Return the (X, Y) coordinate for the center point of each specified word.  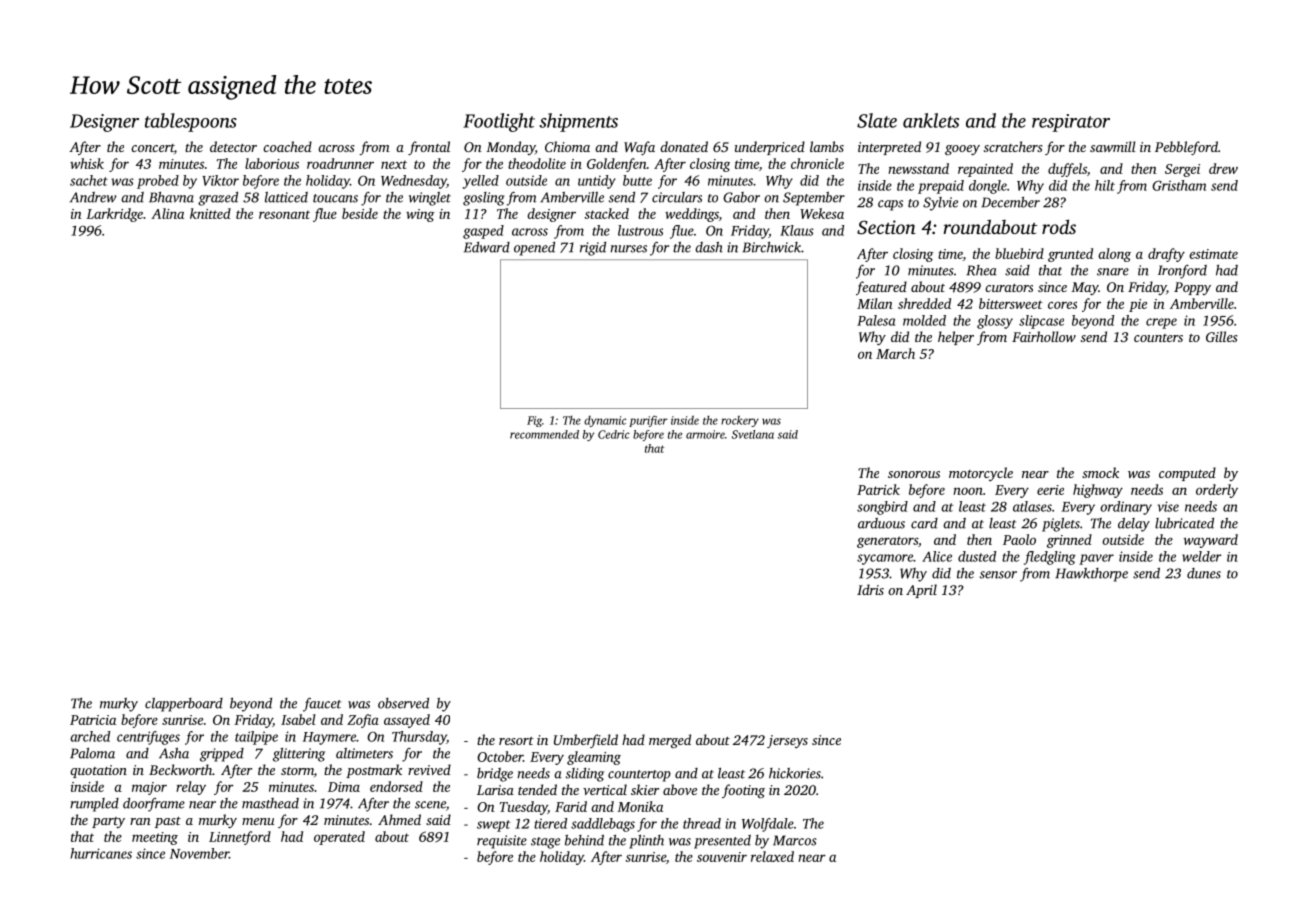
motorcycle (981, 474)
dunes (1204, 573)
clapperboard (184, 705)
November (199, 853)
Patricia (93, 720)
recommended (544, 434)
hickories (795, 773)
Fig (534, 421)
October (500, 756)
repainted (985, 170)
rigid (593, 249)
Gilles (1222, 336)
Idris (870, 589)
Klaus (797, 230)
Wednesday (414, 182)
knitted (210, 213)
